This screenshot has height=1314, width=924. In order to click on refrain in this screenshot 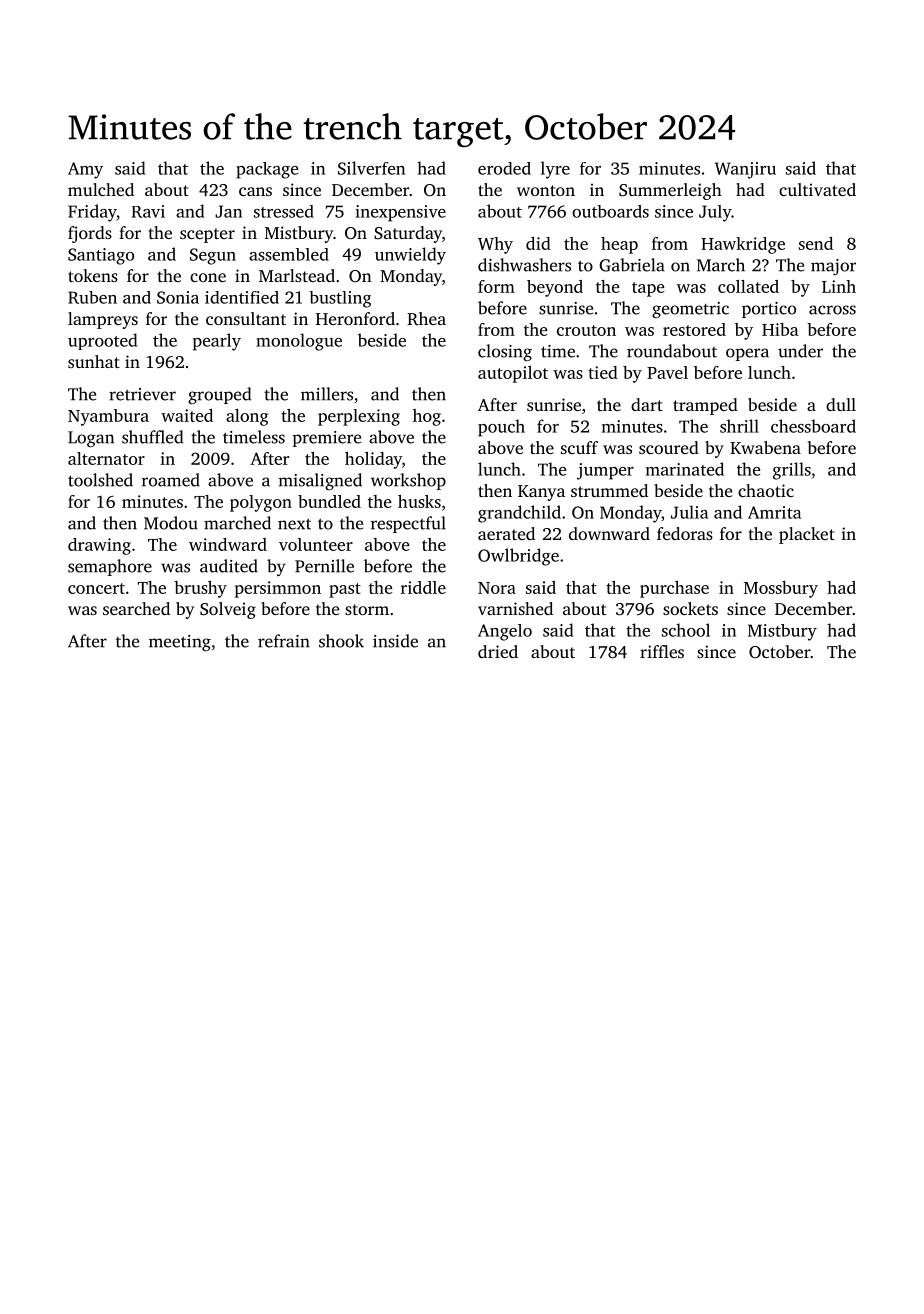, I will do `click(284, 641)`.
